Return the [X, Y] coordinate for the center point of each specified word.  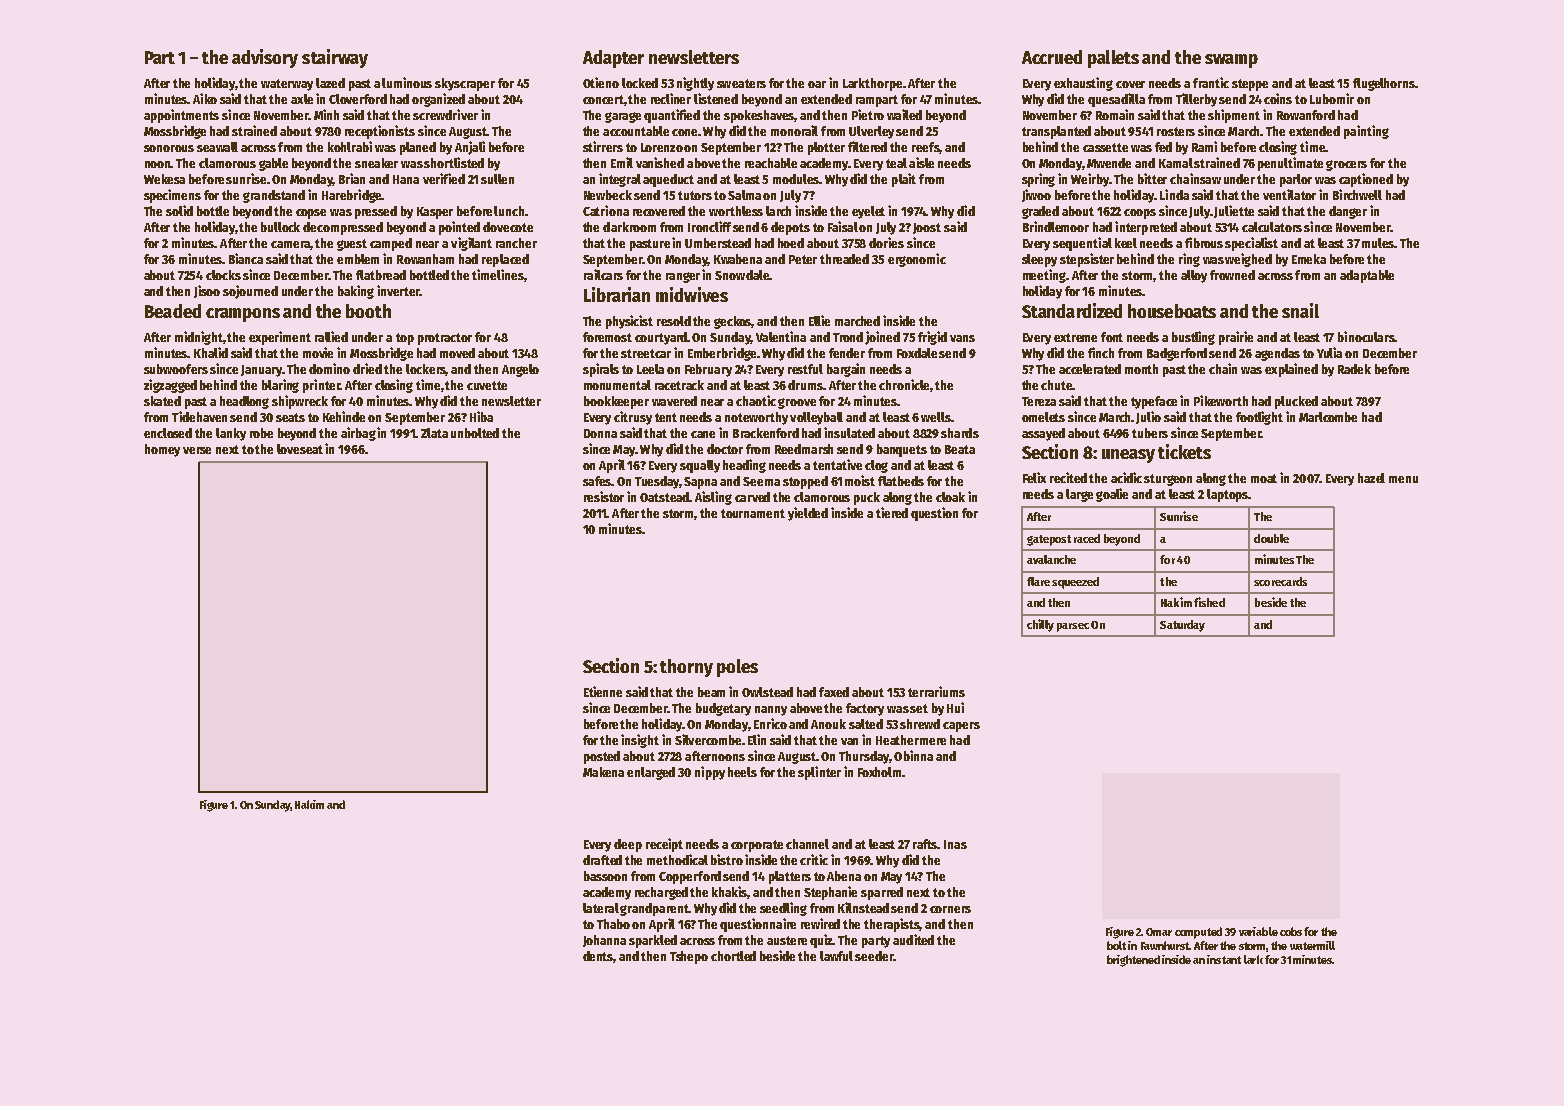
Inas [955, 844]
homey [162, 450]
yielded [808, 514]
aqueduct [668, 180]
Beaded [173, 311]
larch [778, 211]
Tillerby [1196, 100]
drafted [602, 860]
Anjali [470, 148]
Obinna [913, 755]
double [1271, 538]
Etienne [603, 691]
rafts [925, 844]
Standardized [1072, 310]
